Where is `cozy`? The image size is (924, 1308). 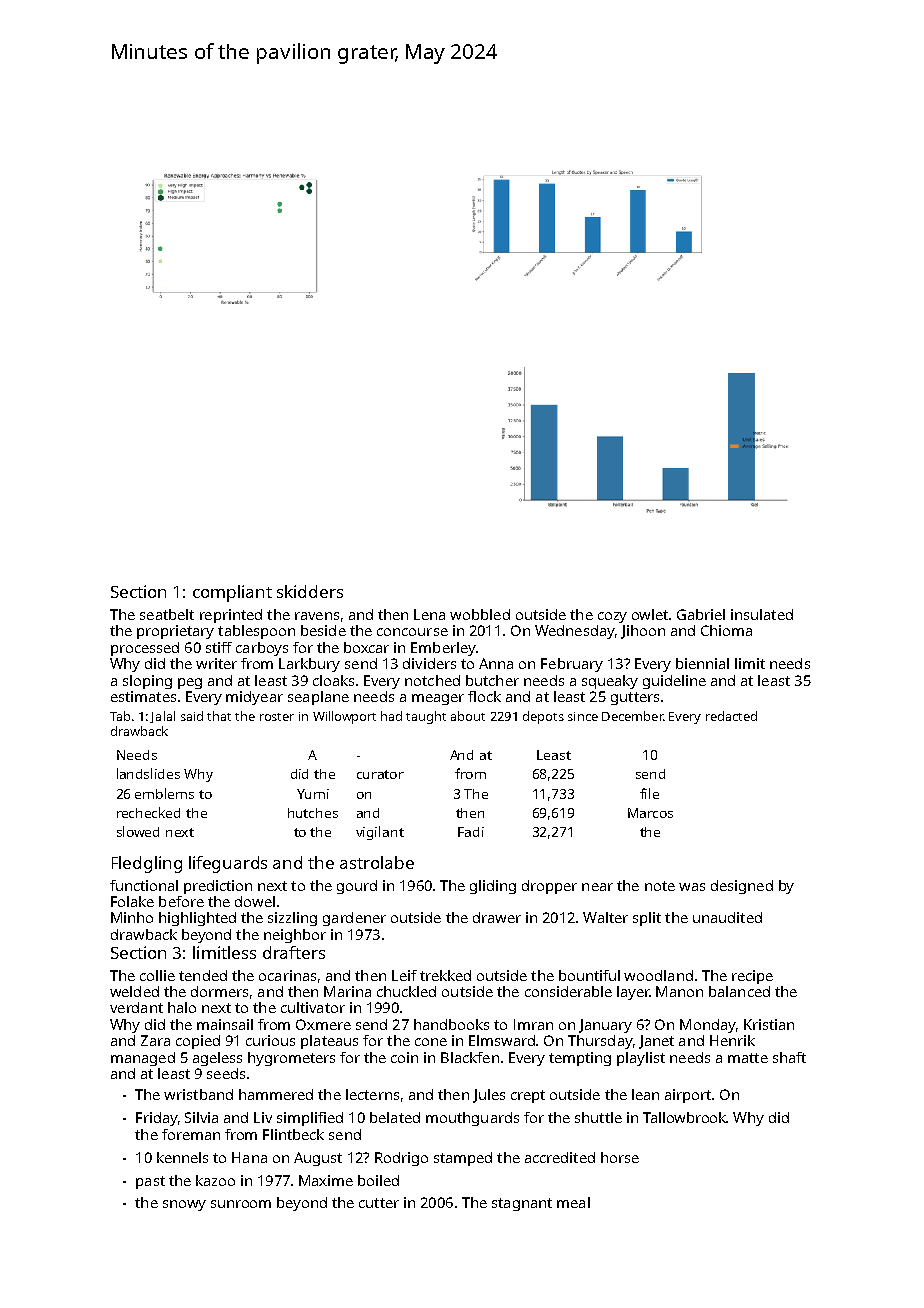
cozy is located at coordinates (612, 617).
